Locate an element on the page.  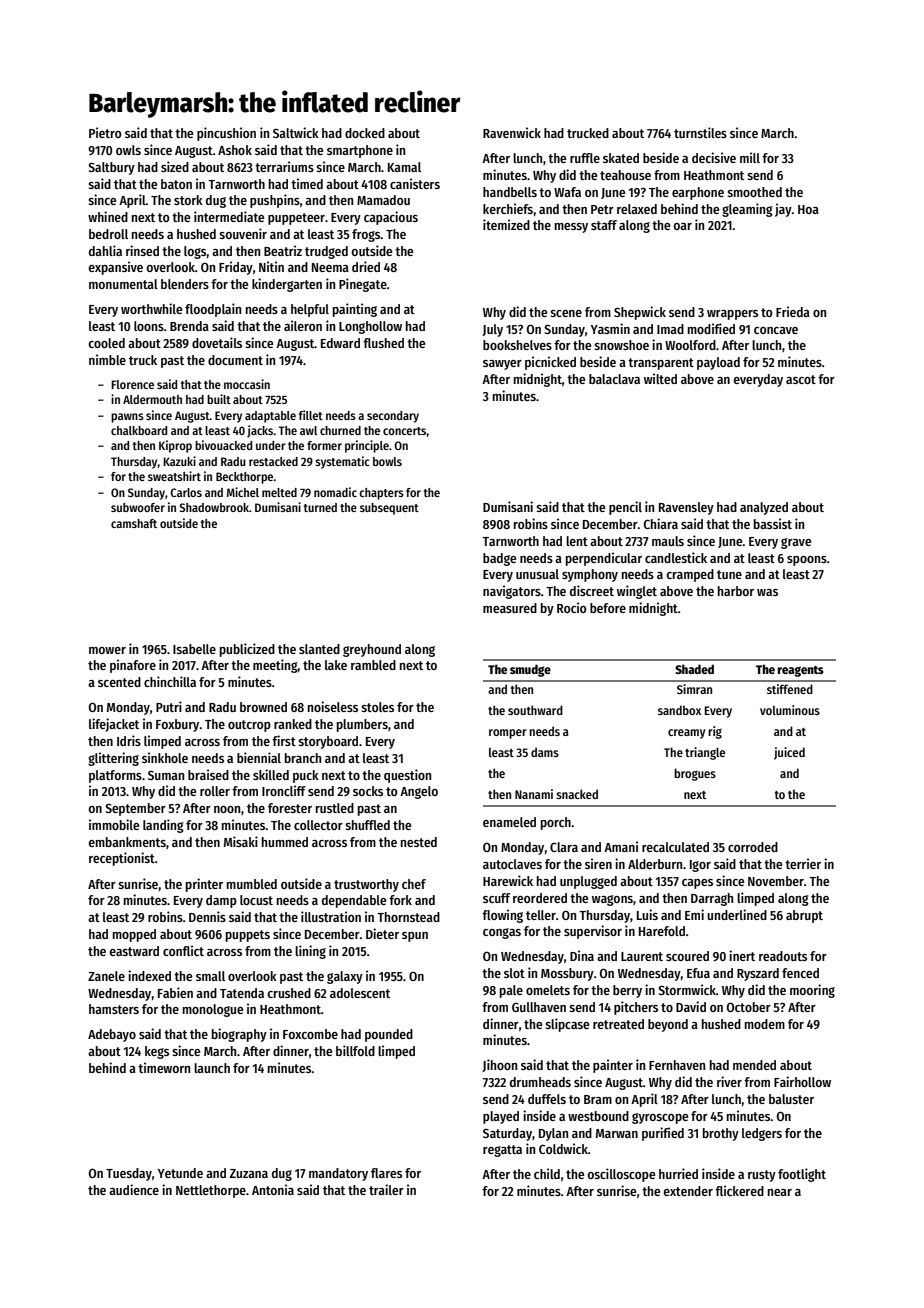
analyzed is located at coordinates (764, 508).
